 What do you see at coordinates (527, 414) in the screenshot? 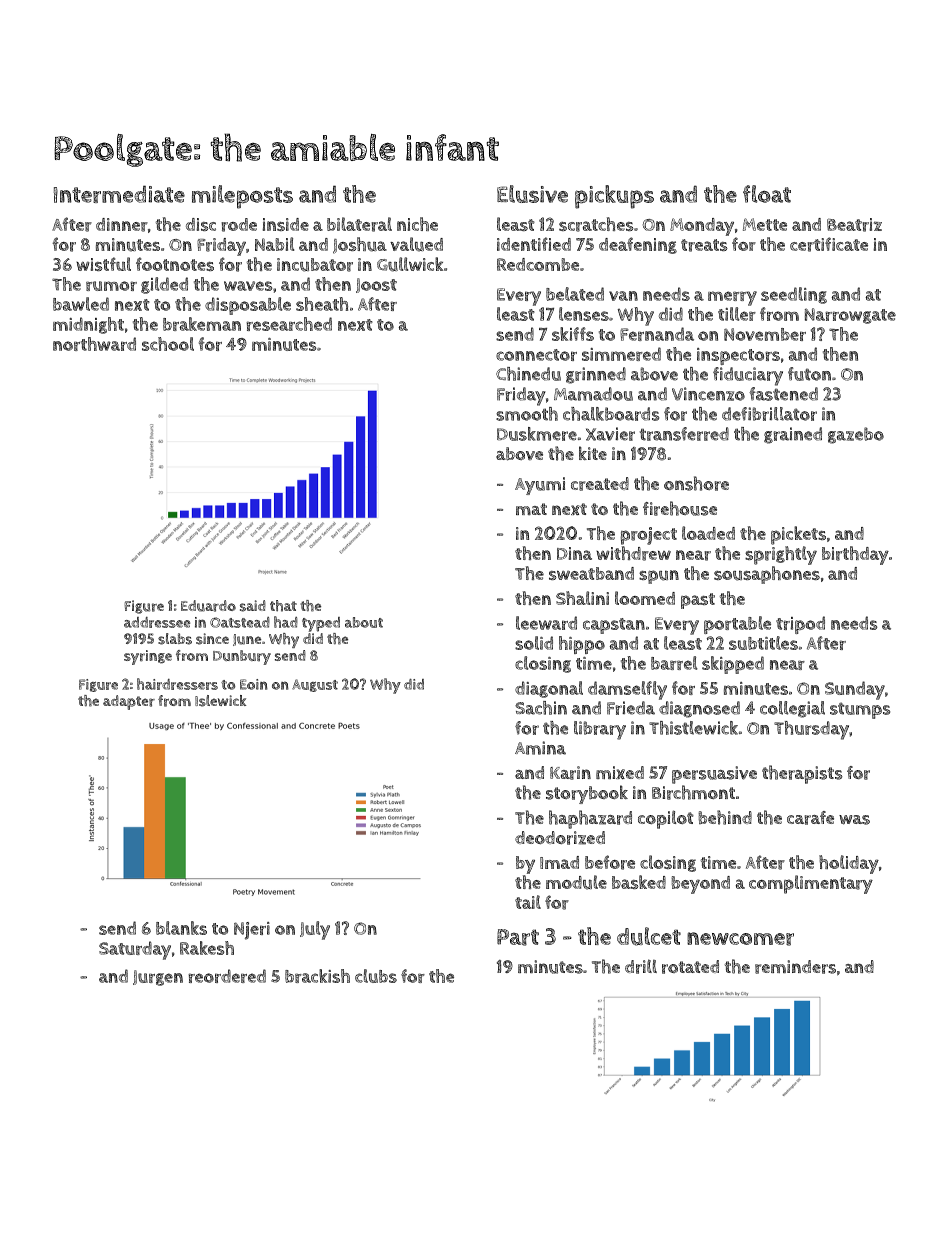
I see `smooth` at bounding box center [527, 414].
